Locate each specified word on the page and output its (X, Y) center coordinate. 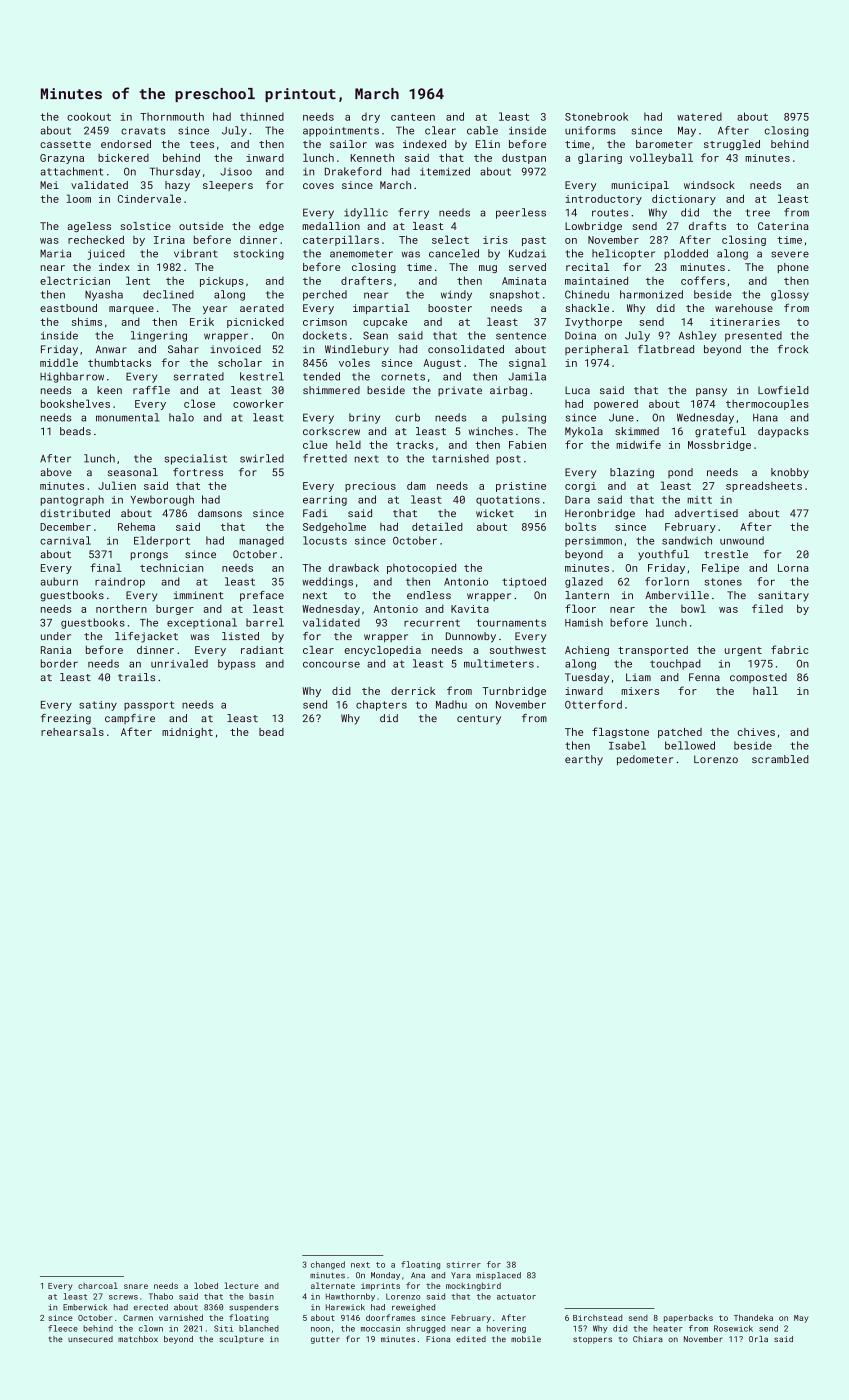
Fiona (438, 1339)
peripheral (597, 350)
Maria (55, 253)
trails (136, 677)
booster (450, 308)
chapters (381, 705)
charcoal (98, 1285)
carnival (65, 540)
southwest (518, 650)
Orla (758, 1339)
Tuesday (587, 678)
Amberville (677, 595)
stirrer (464, 1264)
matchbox (138, 1339)
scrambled (780, 759)
